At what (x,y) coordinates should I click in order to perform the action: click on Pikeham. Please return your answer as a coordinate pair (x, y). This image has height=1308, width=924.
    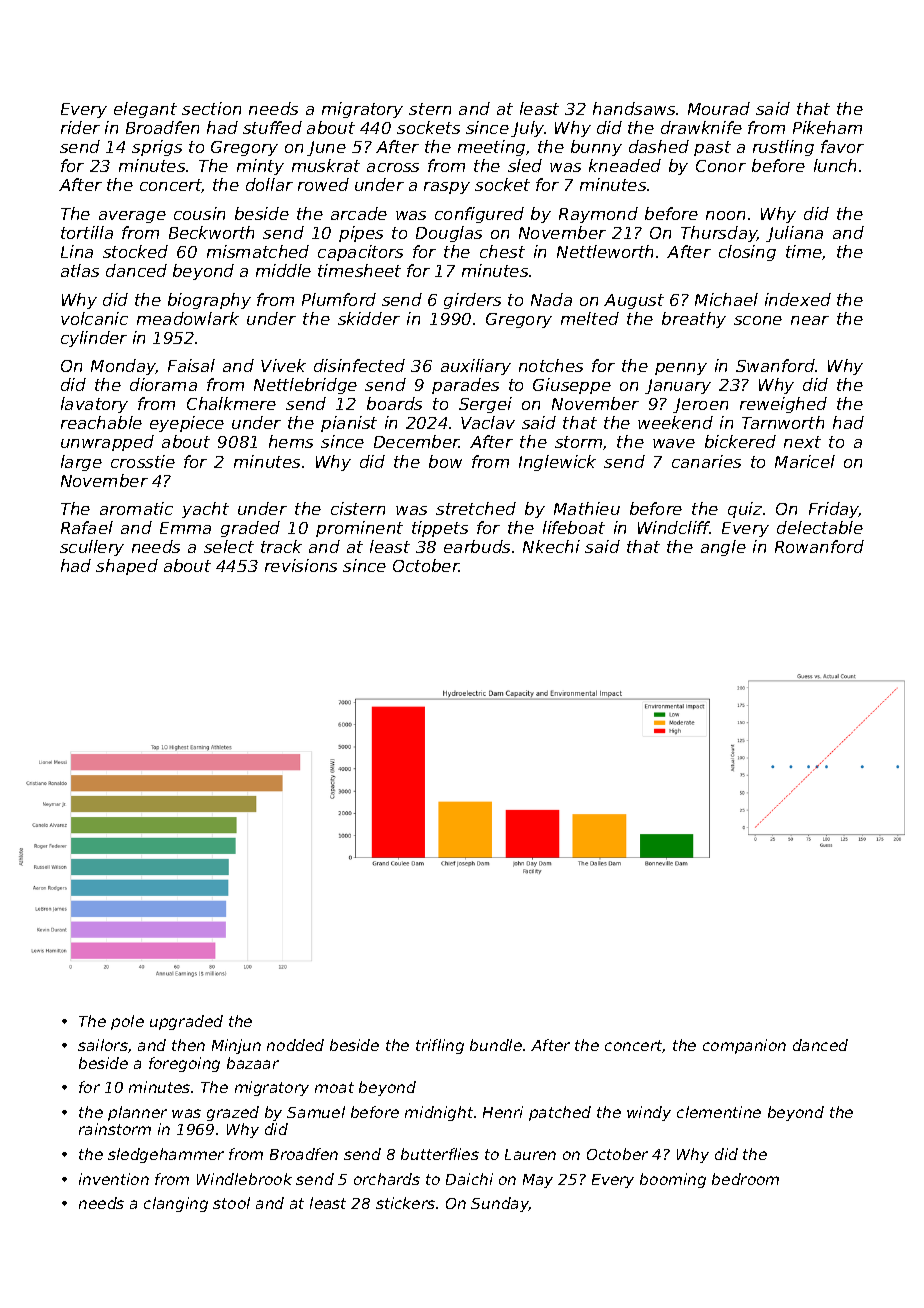
    Looking at the image, I should click on (827, 127).
